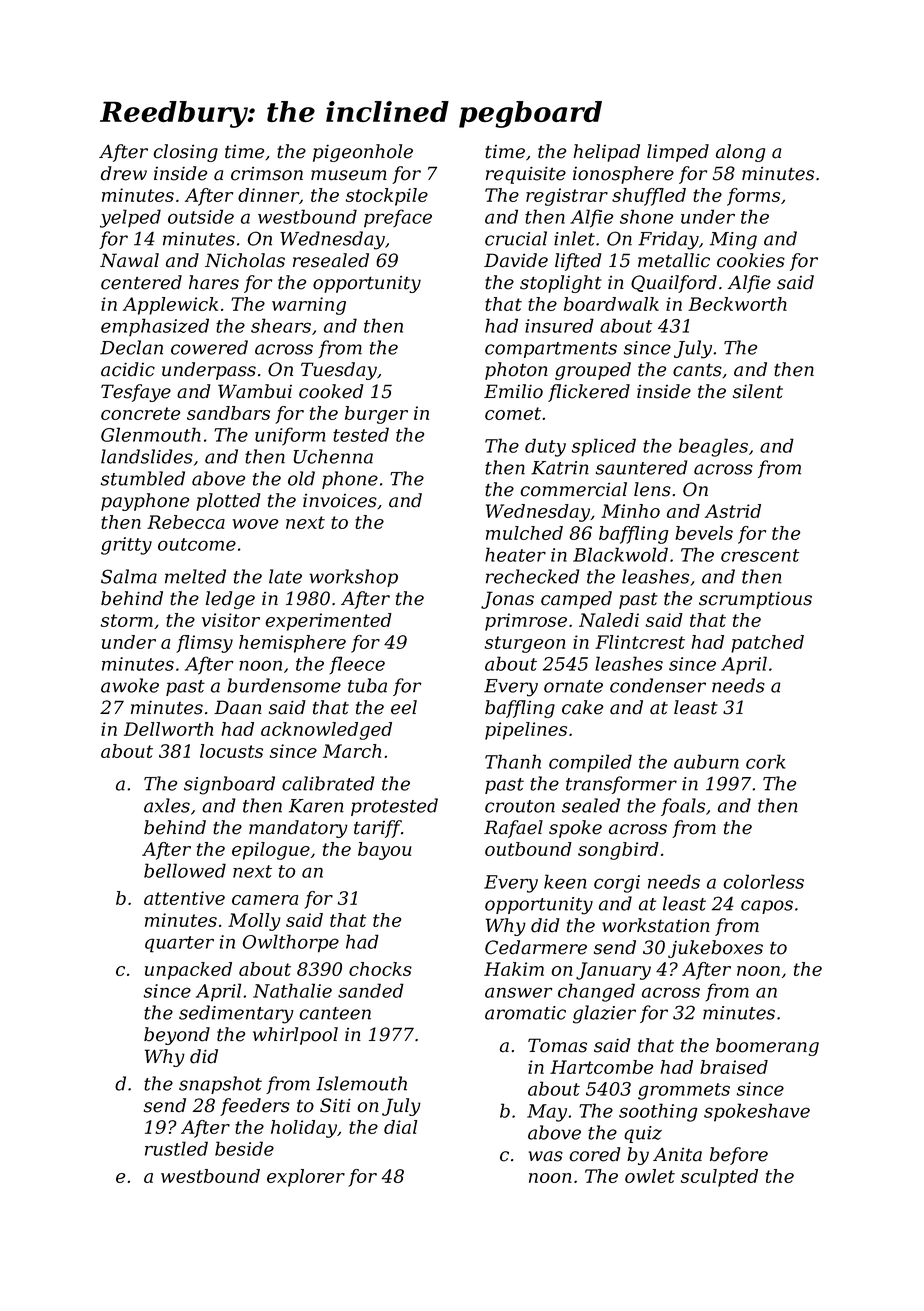 The image size is (924, 1311). What do you see at coordinates (328, 783) in the screenshot?
I see `calibrated` at bounding box center [328, 783].
